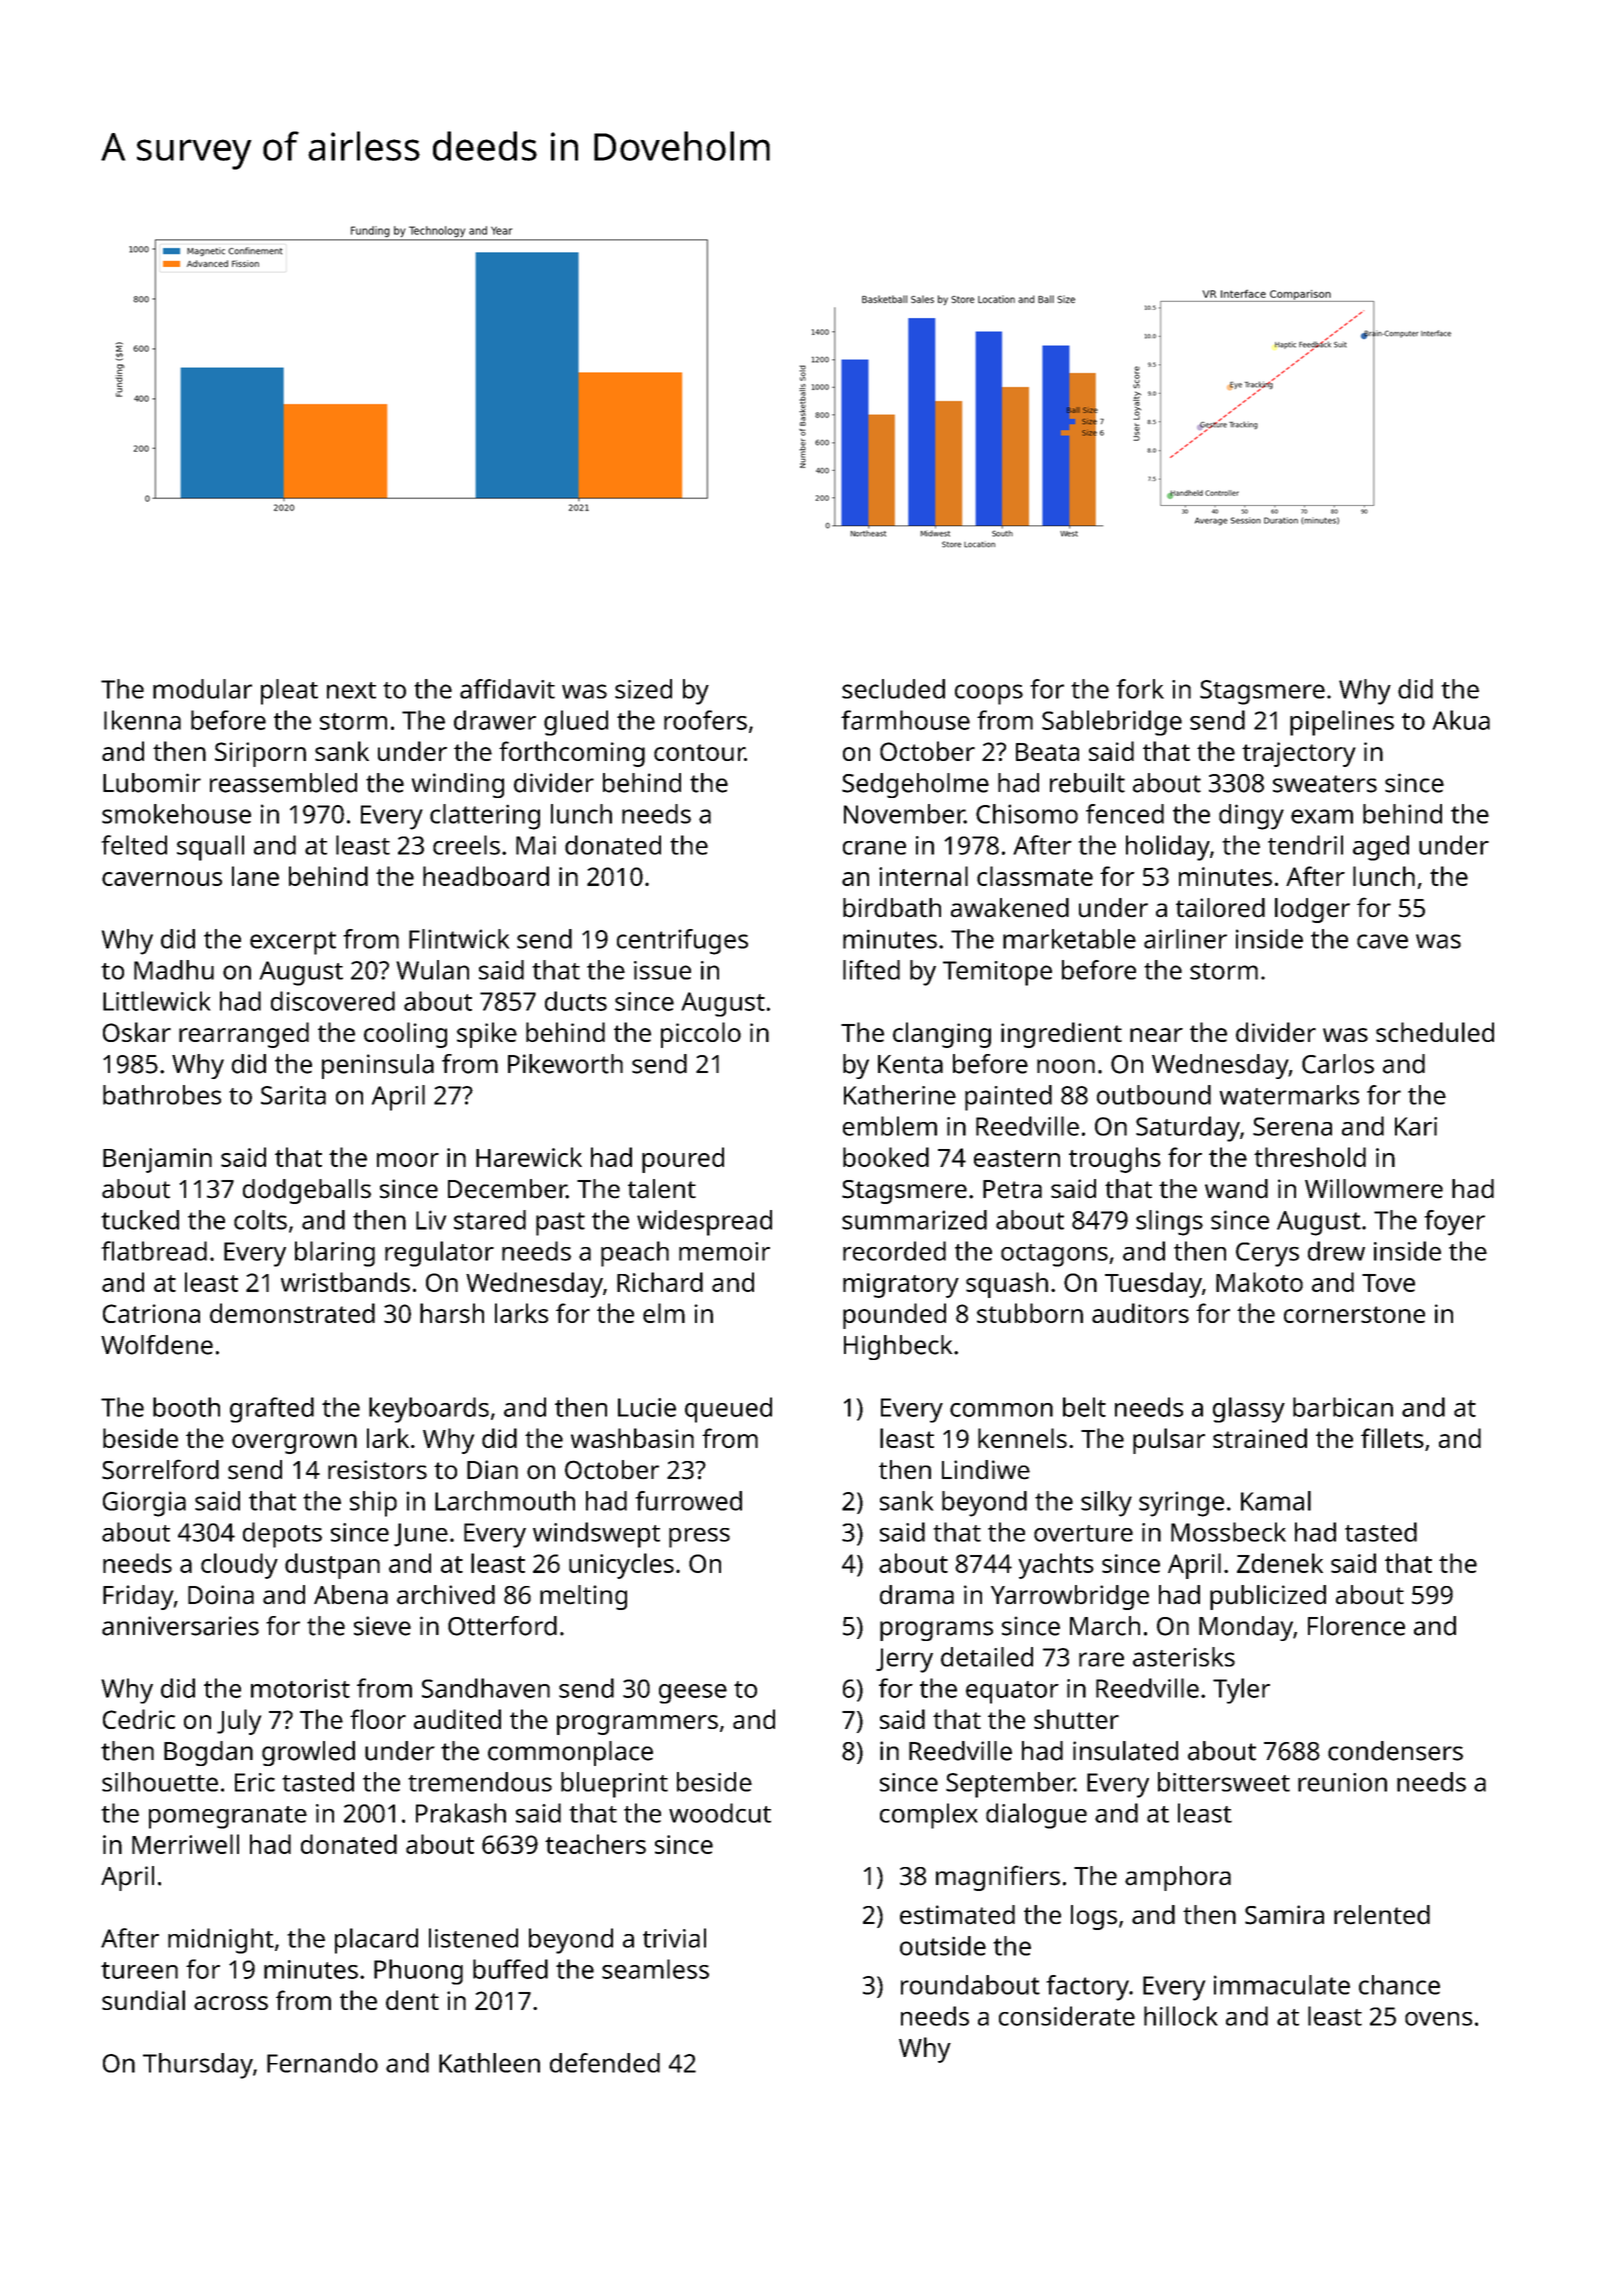  What do you see at coordinates (605, 2063) in the screenshot?
I see `defended` at bounding box center [605, 2063].
